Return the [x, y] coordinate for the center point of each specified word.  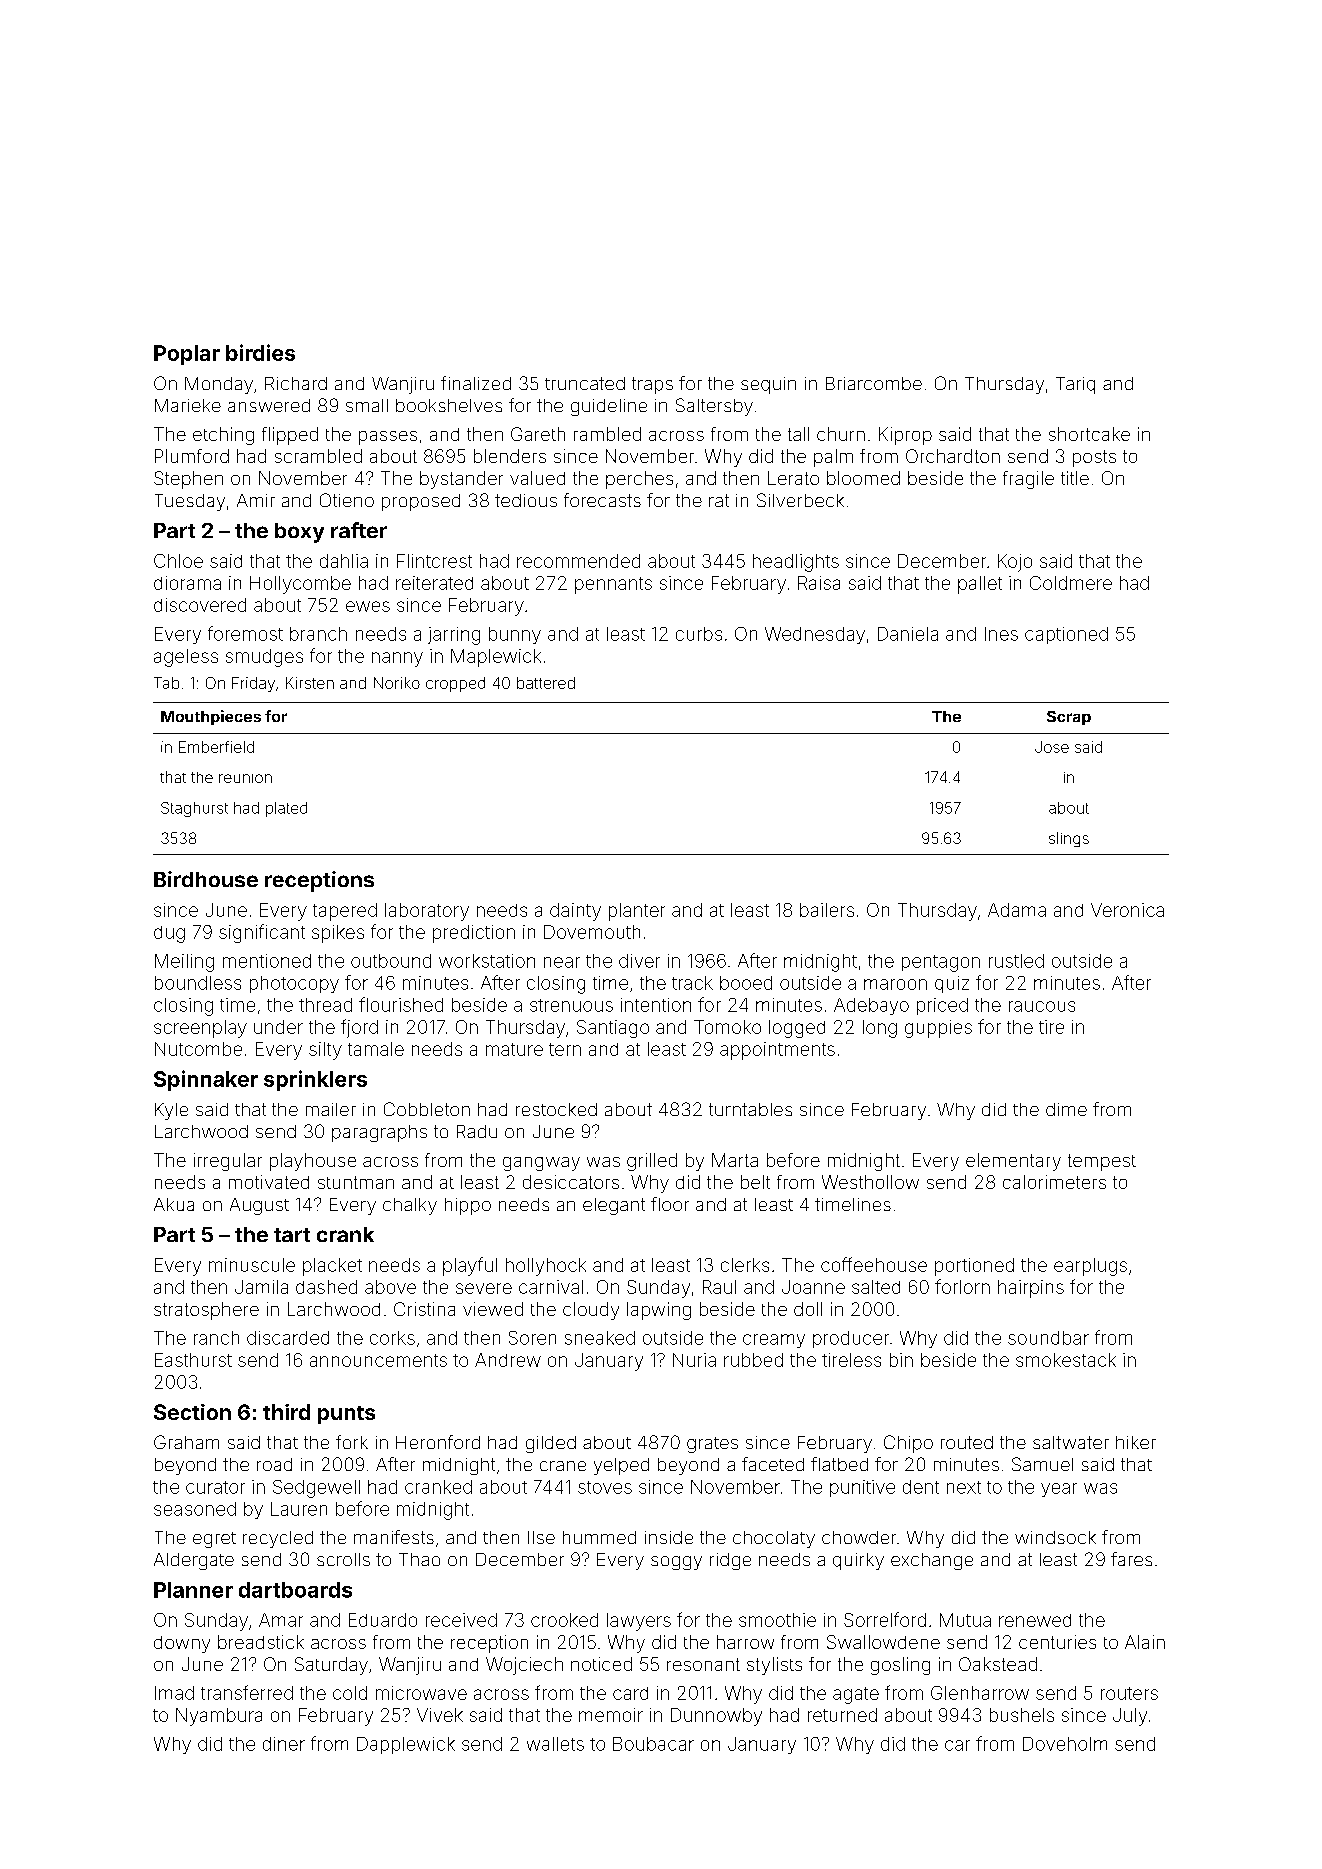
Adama [1017, 910]
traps [652, 385]
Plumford [192, 456]
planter [637, 912]
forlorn [962, 1286]
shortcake [1089, 434]
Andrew [508, 1360]
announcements [378, 1360]
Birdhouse [206, 879]
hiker [1136, 1442]
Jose [1052, 747]
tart [292, 1235]
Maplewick [496, 658]
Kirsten [310, 683]
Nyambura [219, 1717]
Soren [532, 1338]
